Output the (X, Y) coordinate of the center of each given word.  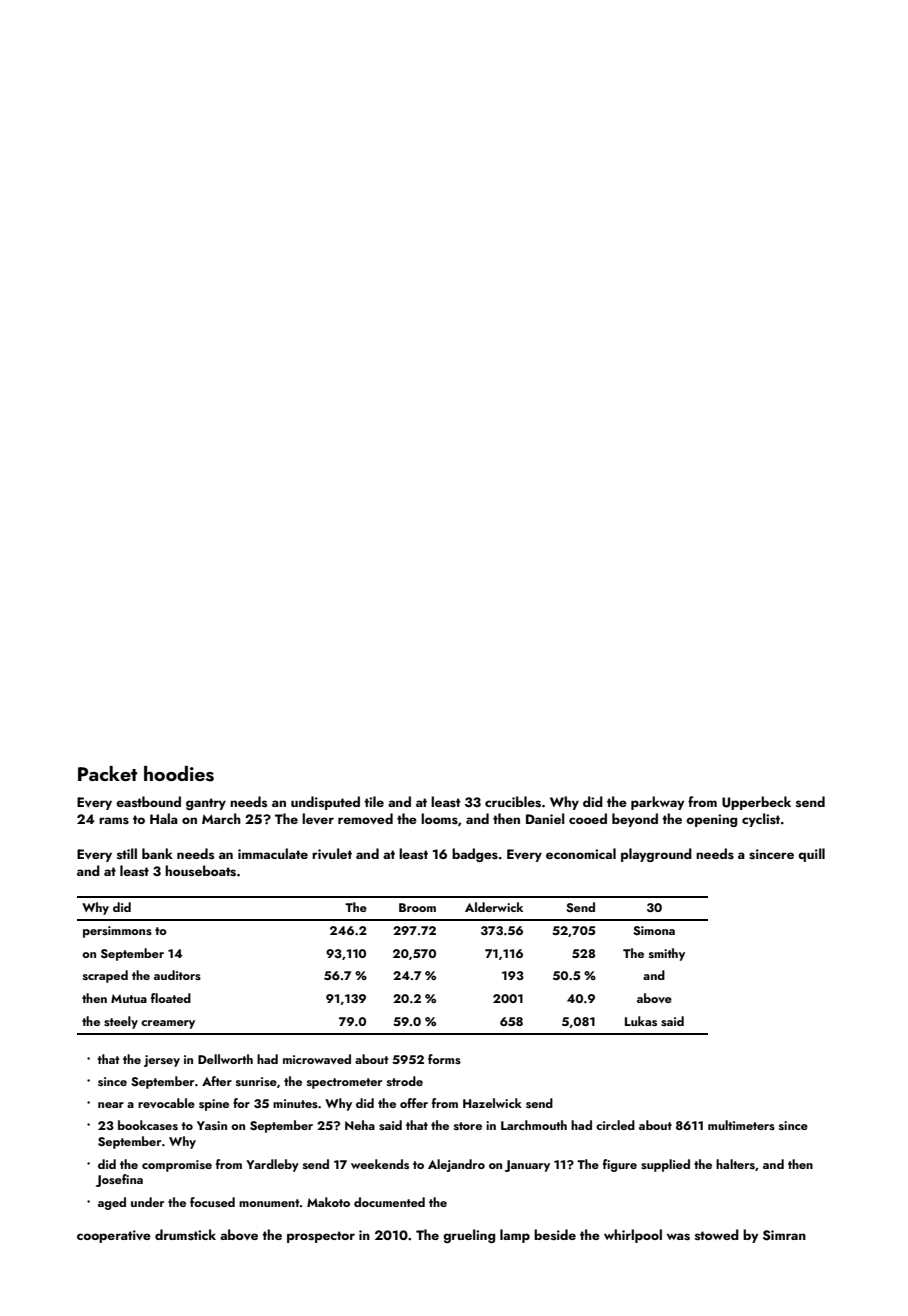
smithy (667, 954)
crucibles (513, 802)
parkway (658, 803)
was (678, 1237)
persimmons (117, 932)
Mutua (129, 998)
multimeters (741, 1125)
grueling (469, 1236)
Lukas (641, 1021)
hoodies (179, 774)
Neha (360, 1125)
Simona (654, 930)
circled (615, 1125)
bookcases (148, 1125)
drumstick (185, 1234)
